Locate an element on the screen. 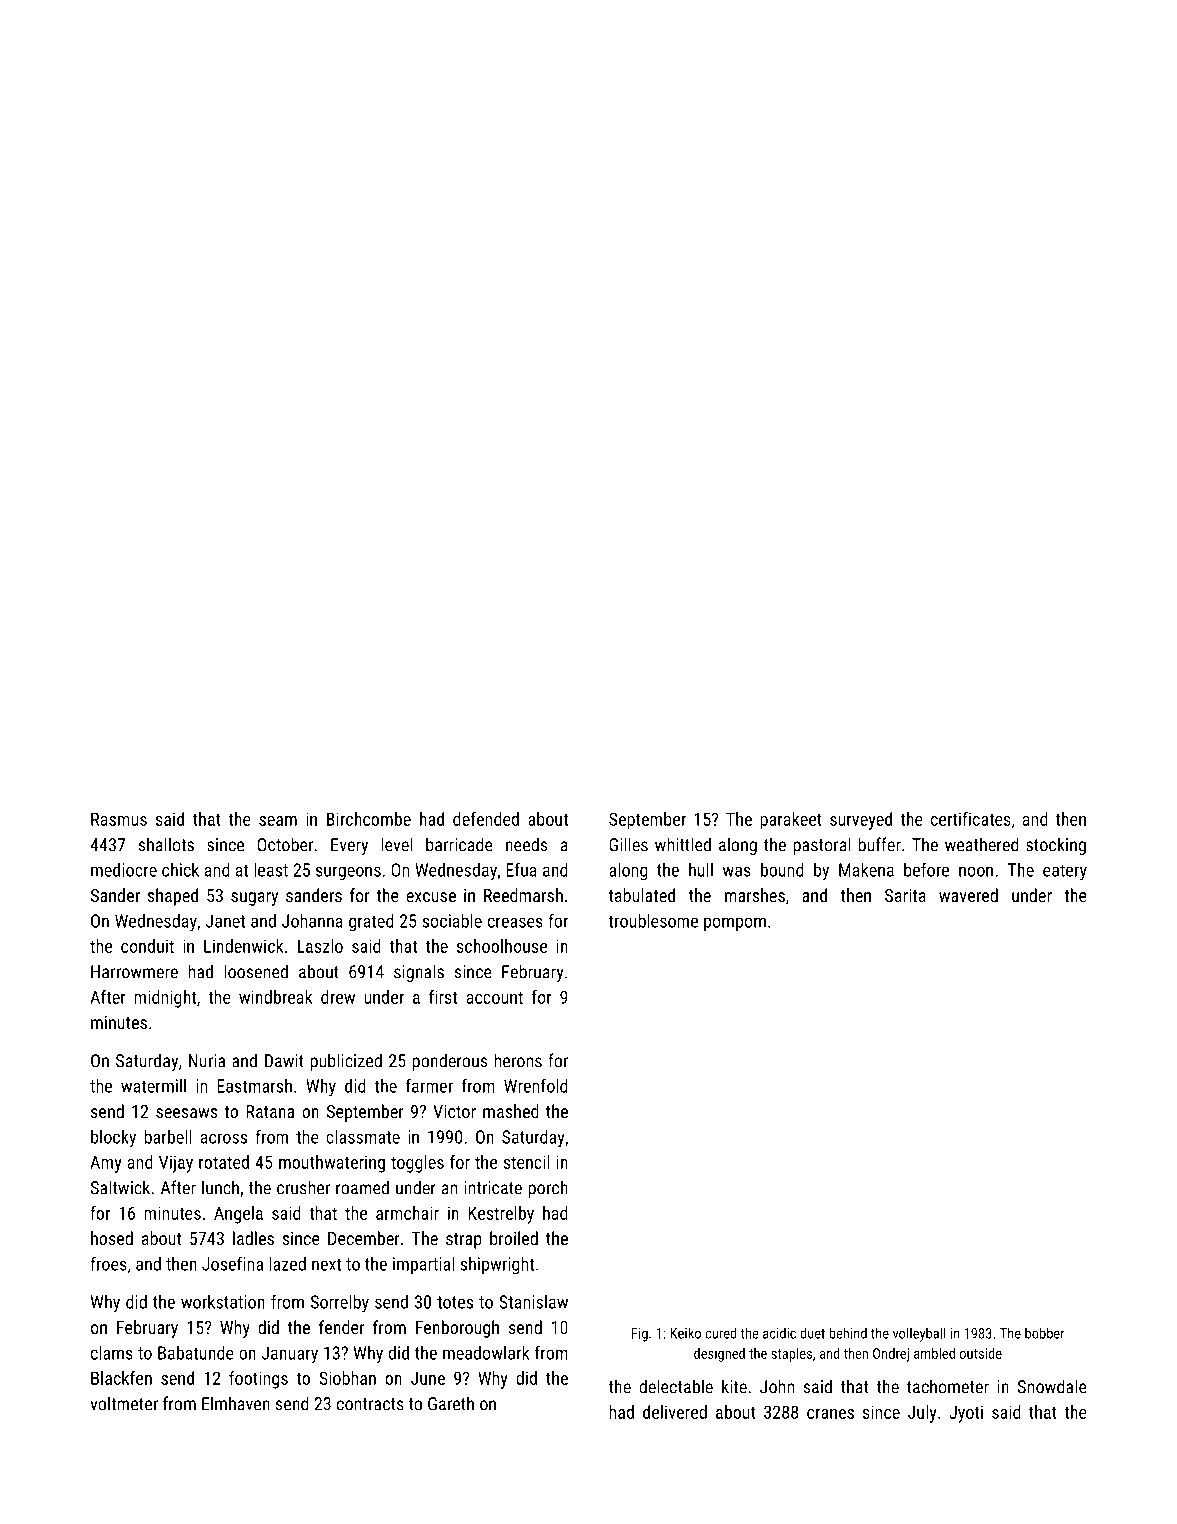  mashed is located at coordinates (511, 1111).
